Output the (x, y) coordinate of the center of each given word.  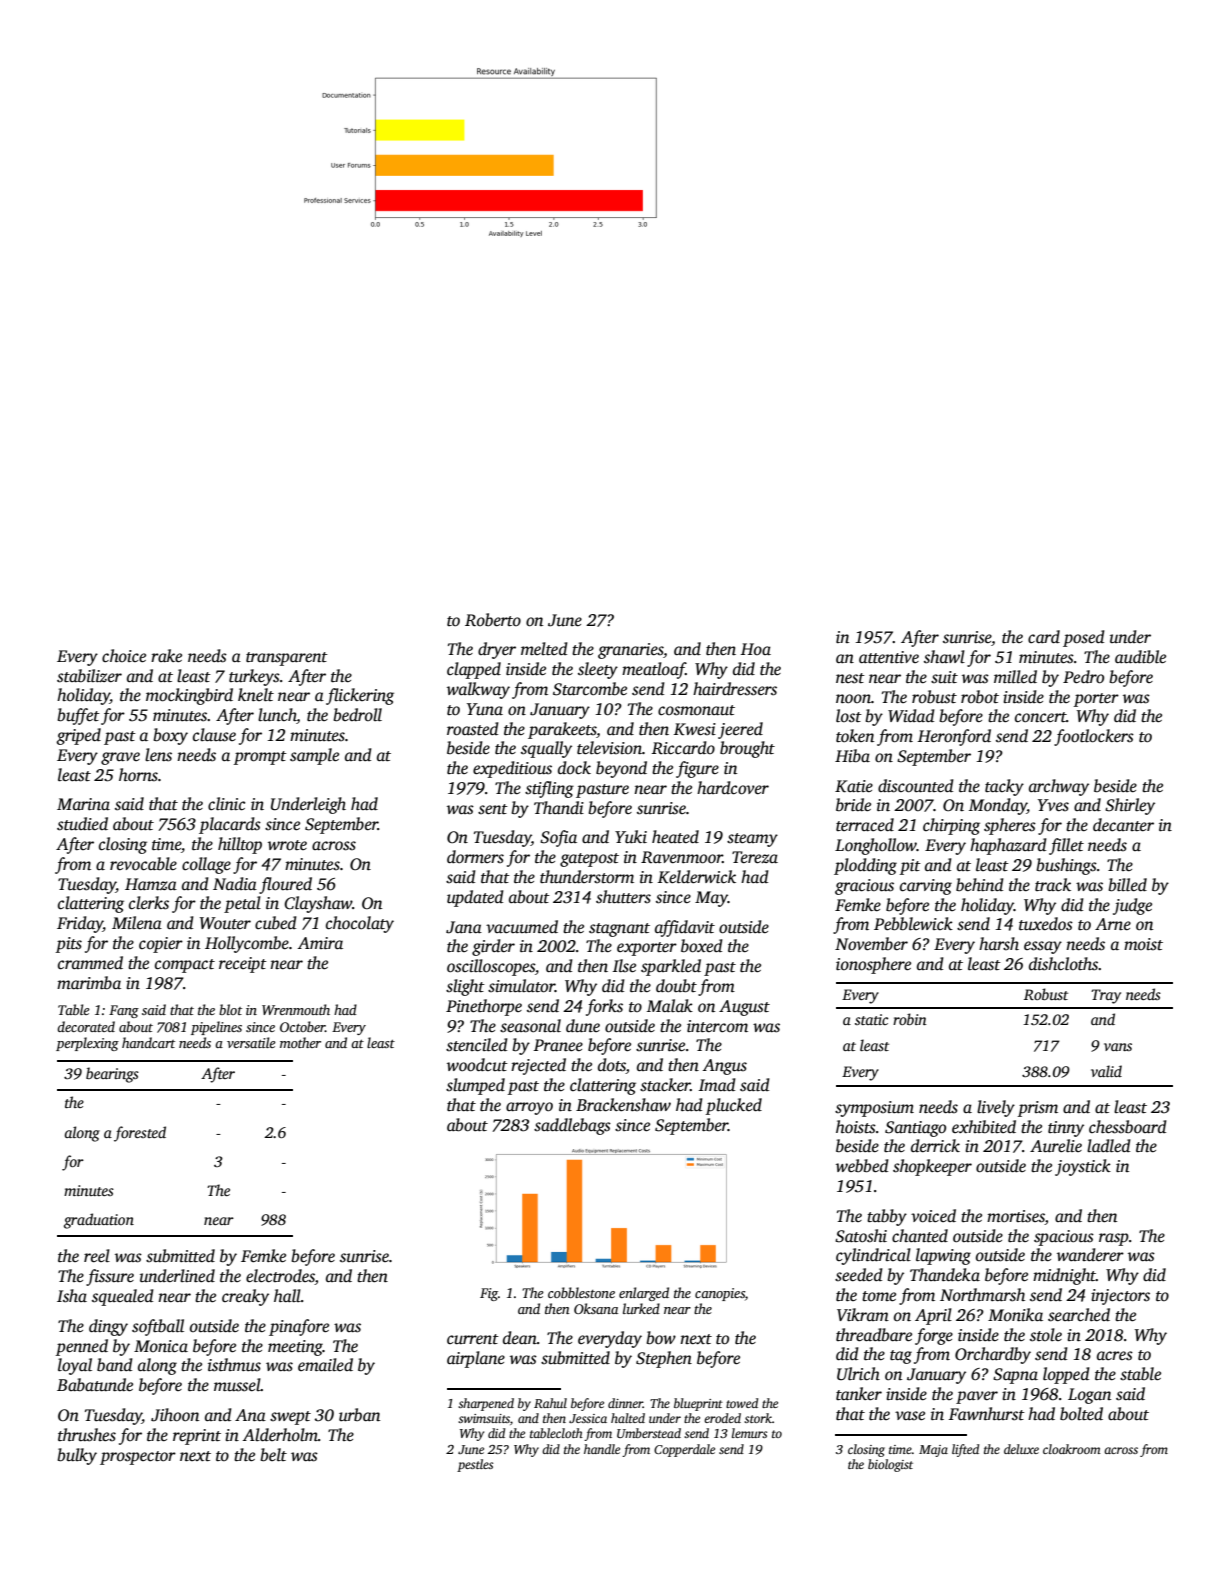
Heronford (954, 737)
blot (230, 1009)
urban (359, 1415)
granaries (630, 651)
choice (124, 656)
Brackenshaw (623, 1105)
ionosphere (873, 965)
